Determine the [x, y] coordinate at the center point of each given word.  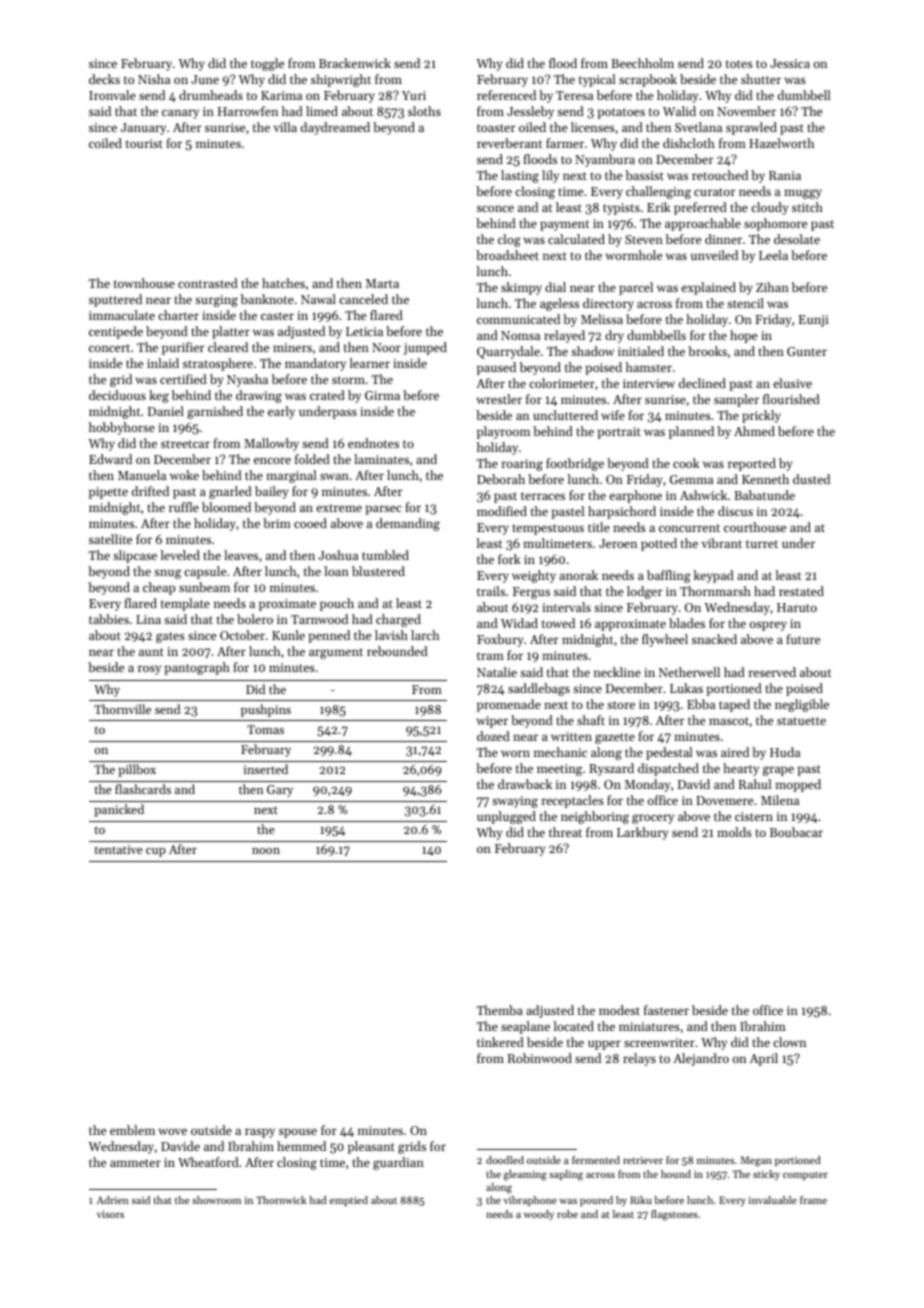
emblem [132, 1130]
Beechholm [642, 63]
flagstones [674, 1215]
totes [739, 64]
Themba [500, 1010]
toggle [267, 64]
